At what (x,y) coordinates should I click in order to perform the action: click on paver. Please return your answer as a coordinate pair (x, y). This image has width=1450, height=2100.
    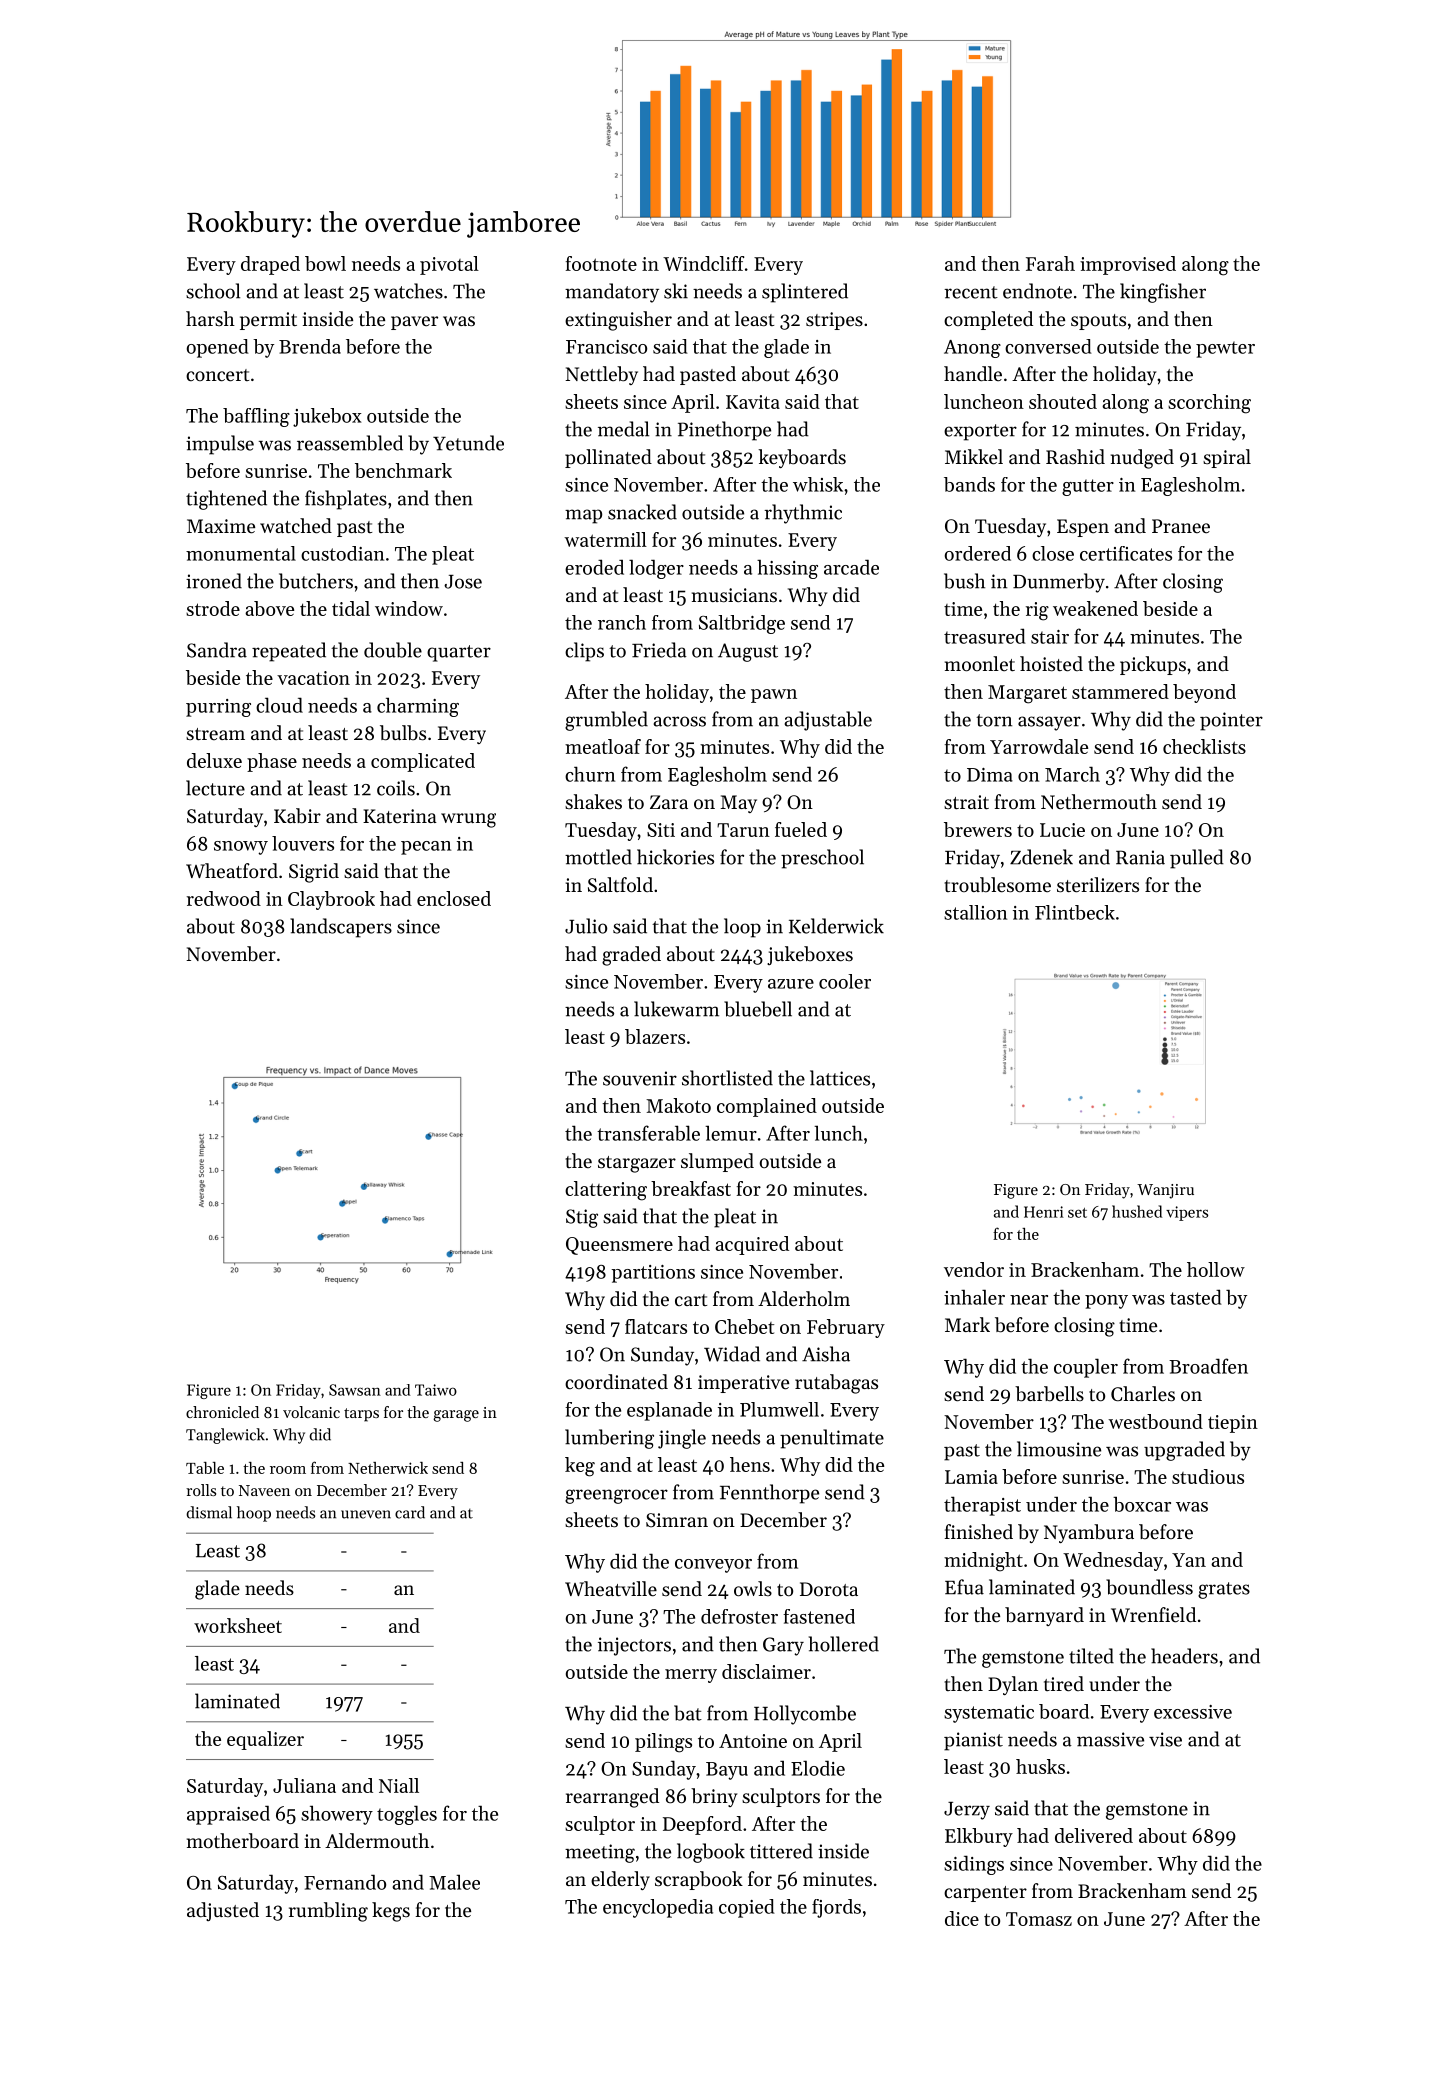
    Looking at the image, I should click on (414, 323).
